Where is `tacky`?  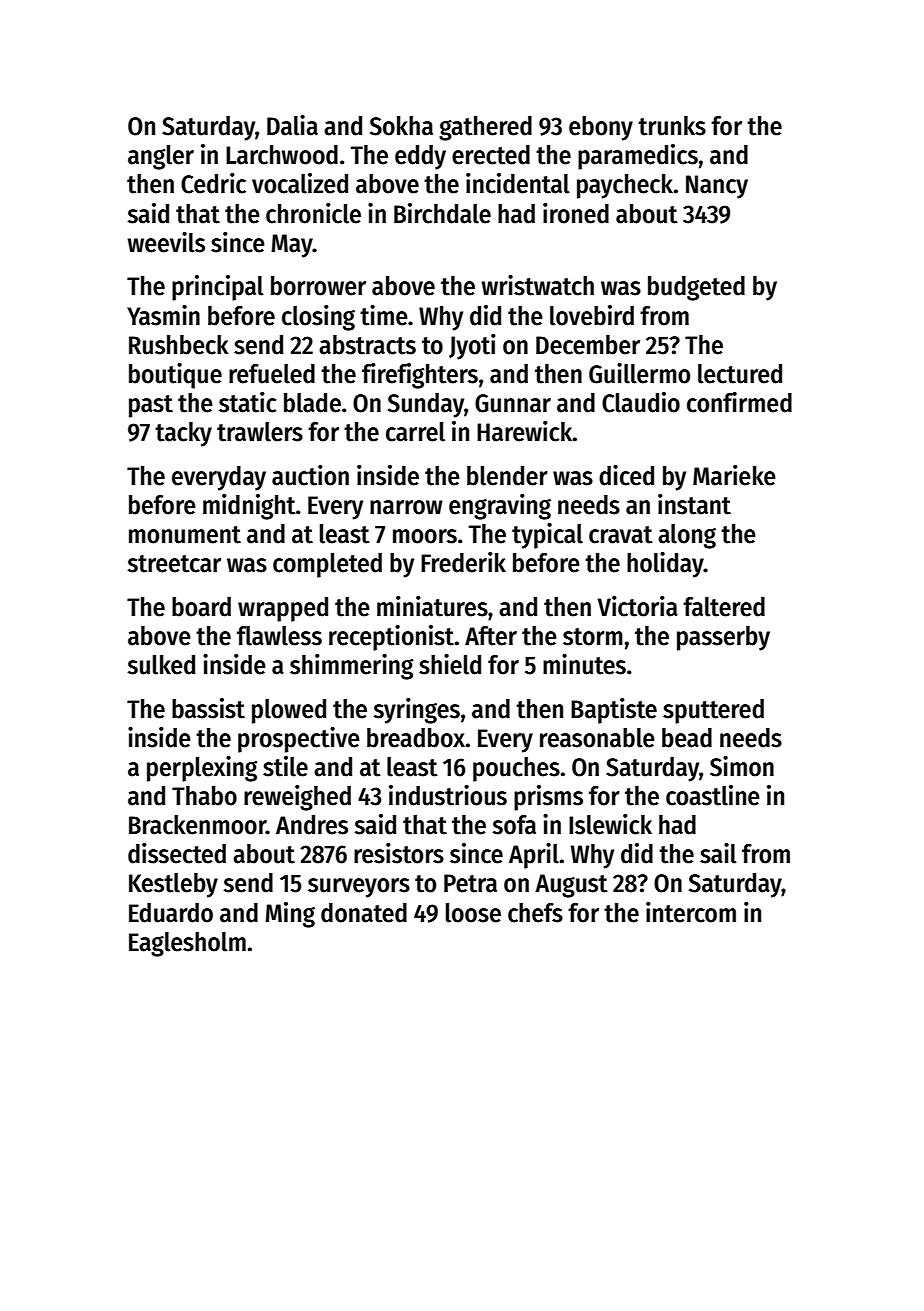 tacky is located at coordinates (183, 434).
